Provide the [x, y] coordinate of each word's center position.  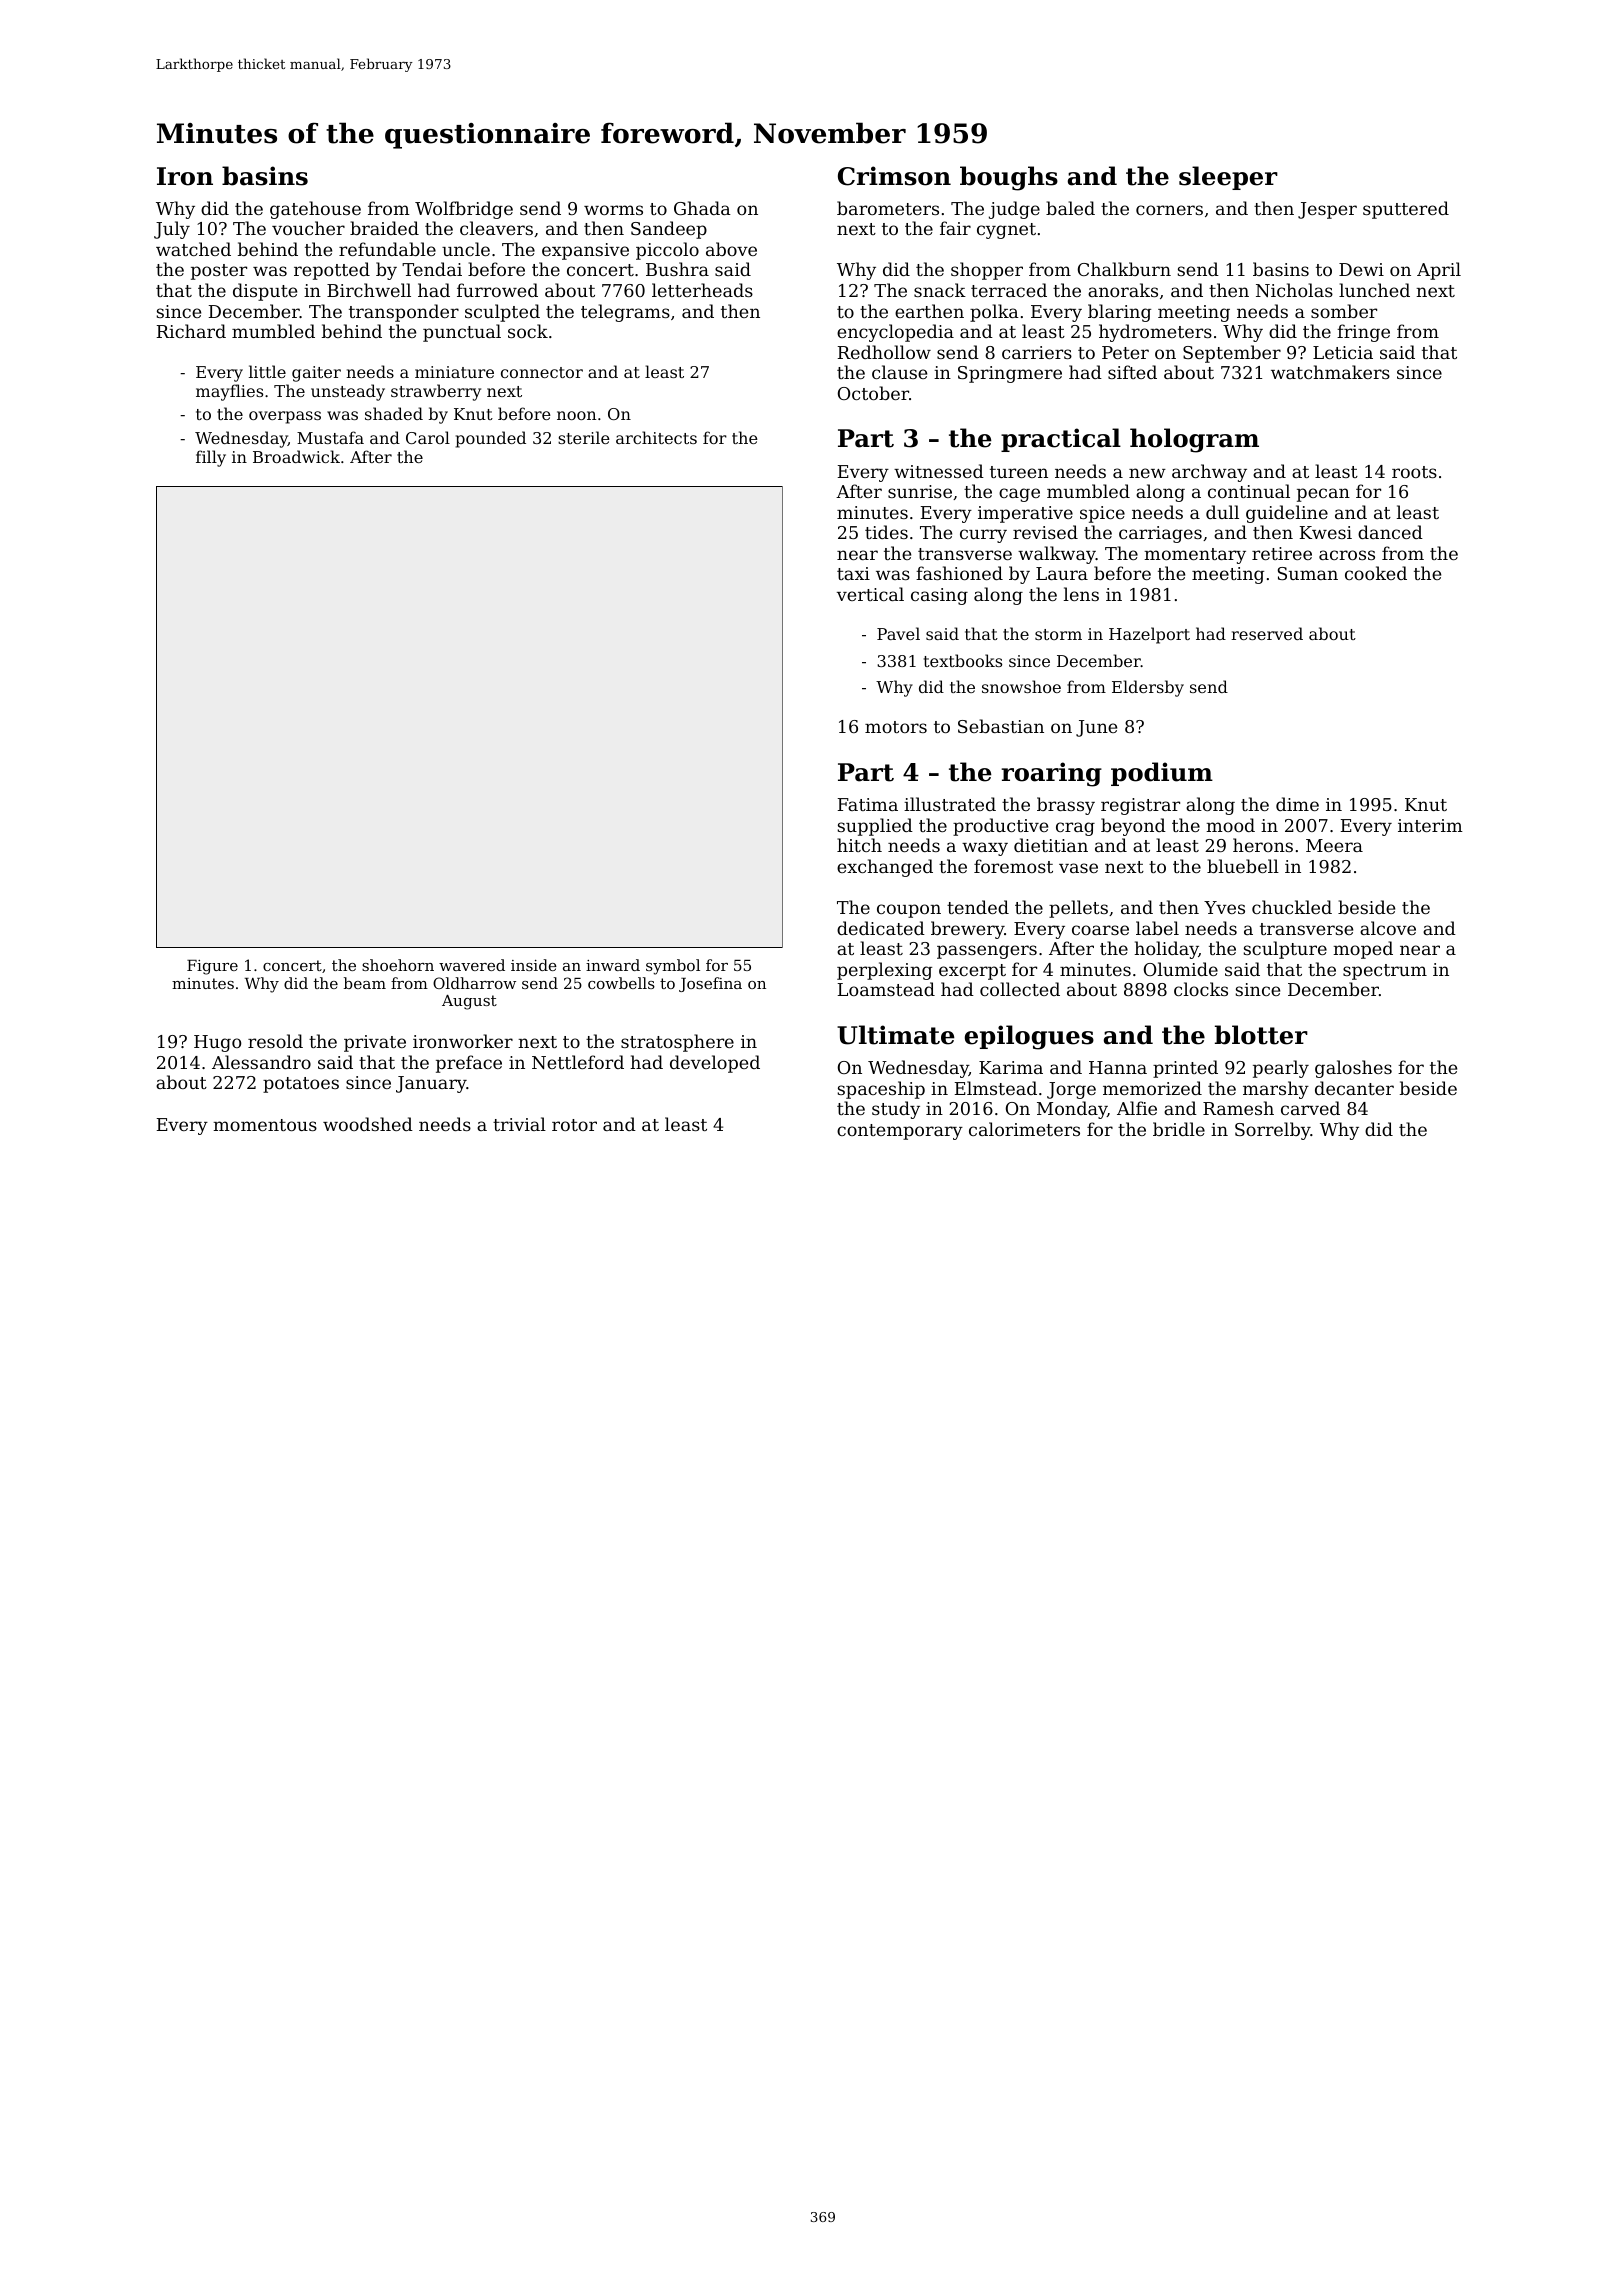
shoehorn [398, 965]
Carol [428, 437]
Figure [212, 967]
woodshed [368, 1124]
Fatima [868, 804]
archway [1209, 473]
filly [211, 458]
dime [1297, 804]
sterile [584, 437]
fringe [1363, 333]
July [172, 230]
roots [1414, 472]
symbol [673, 967]
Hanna [1118, 1067]
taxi [853, 573]
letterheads [702, 290]
